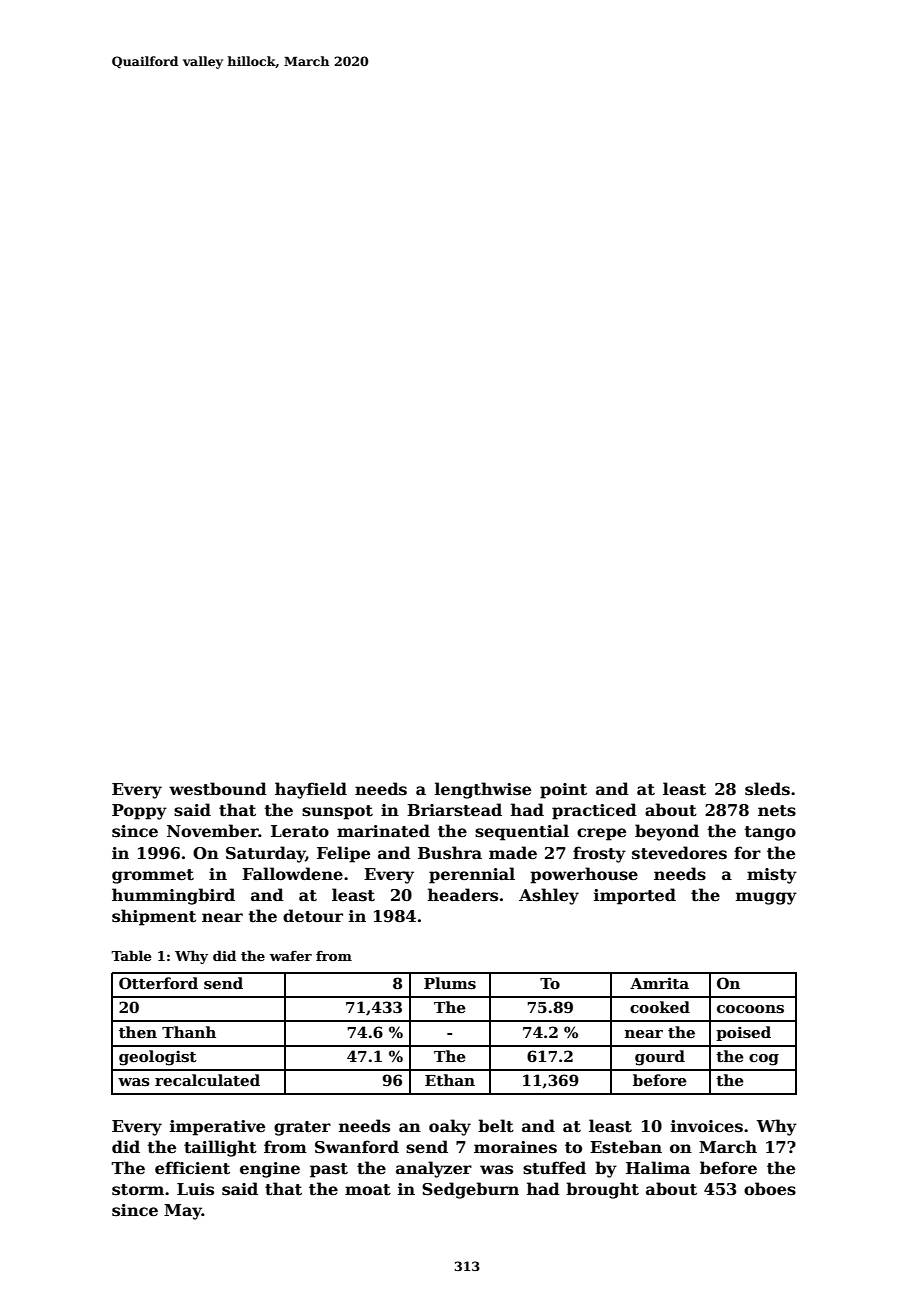  I want to click on Poppy, so click(139, 812).
